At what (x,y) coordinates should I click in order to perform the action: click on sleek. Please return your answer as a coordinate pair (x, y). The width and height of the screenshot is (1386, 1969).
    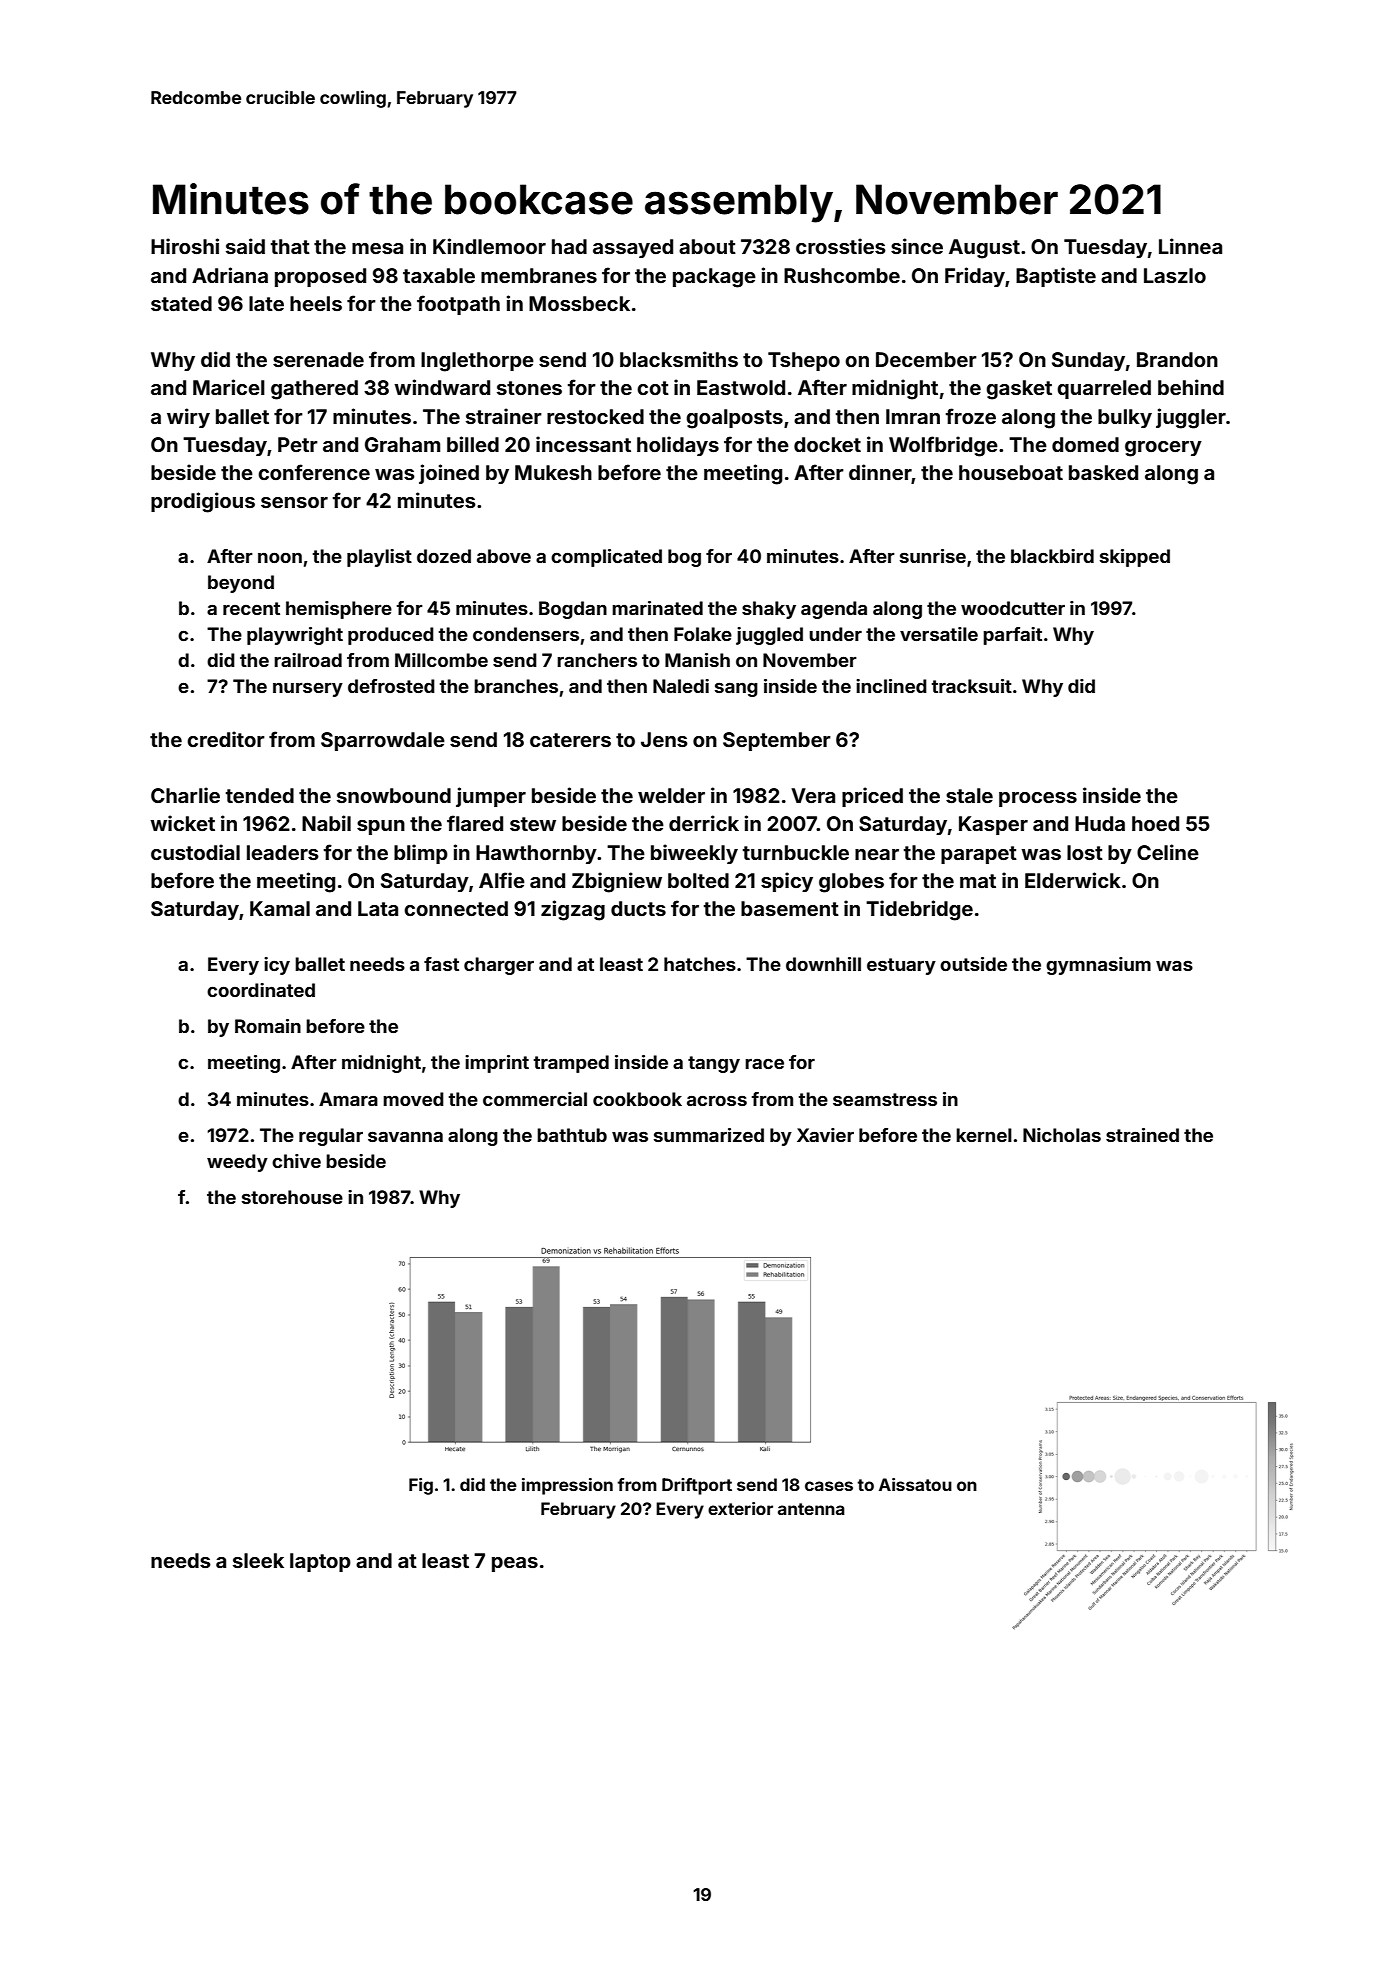
    Looking at the image, I should click on (258, 1560).
